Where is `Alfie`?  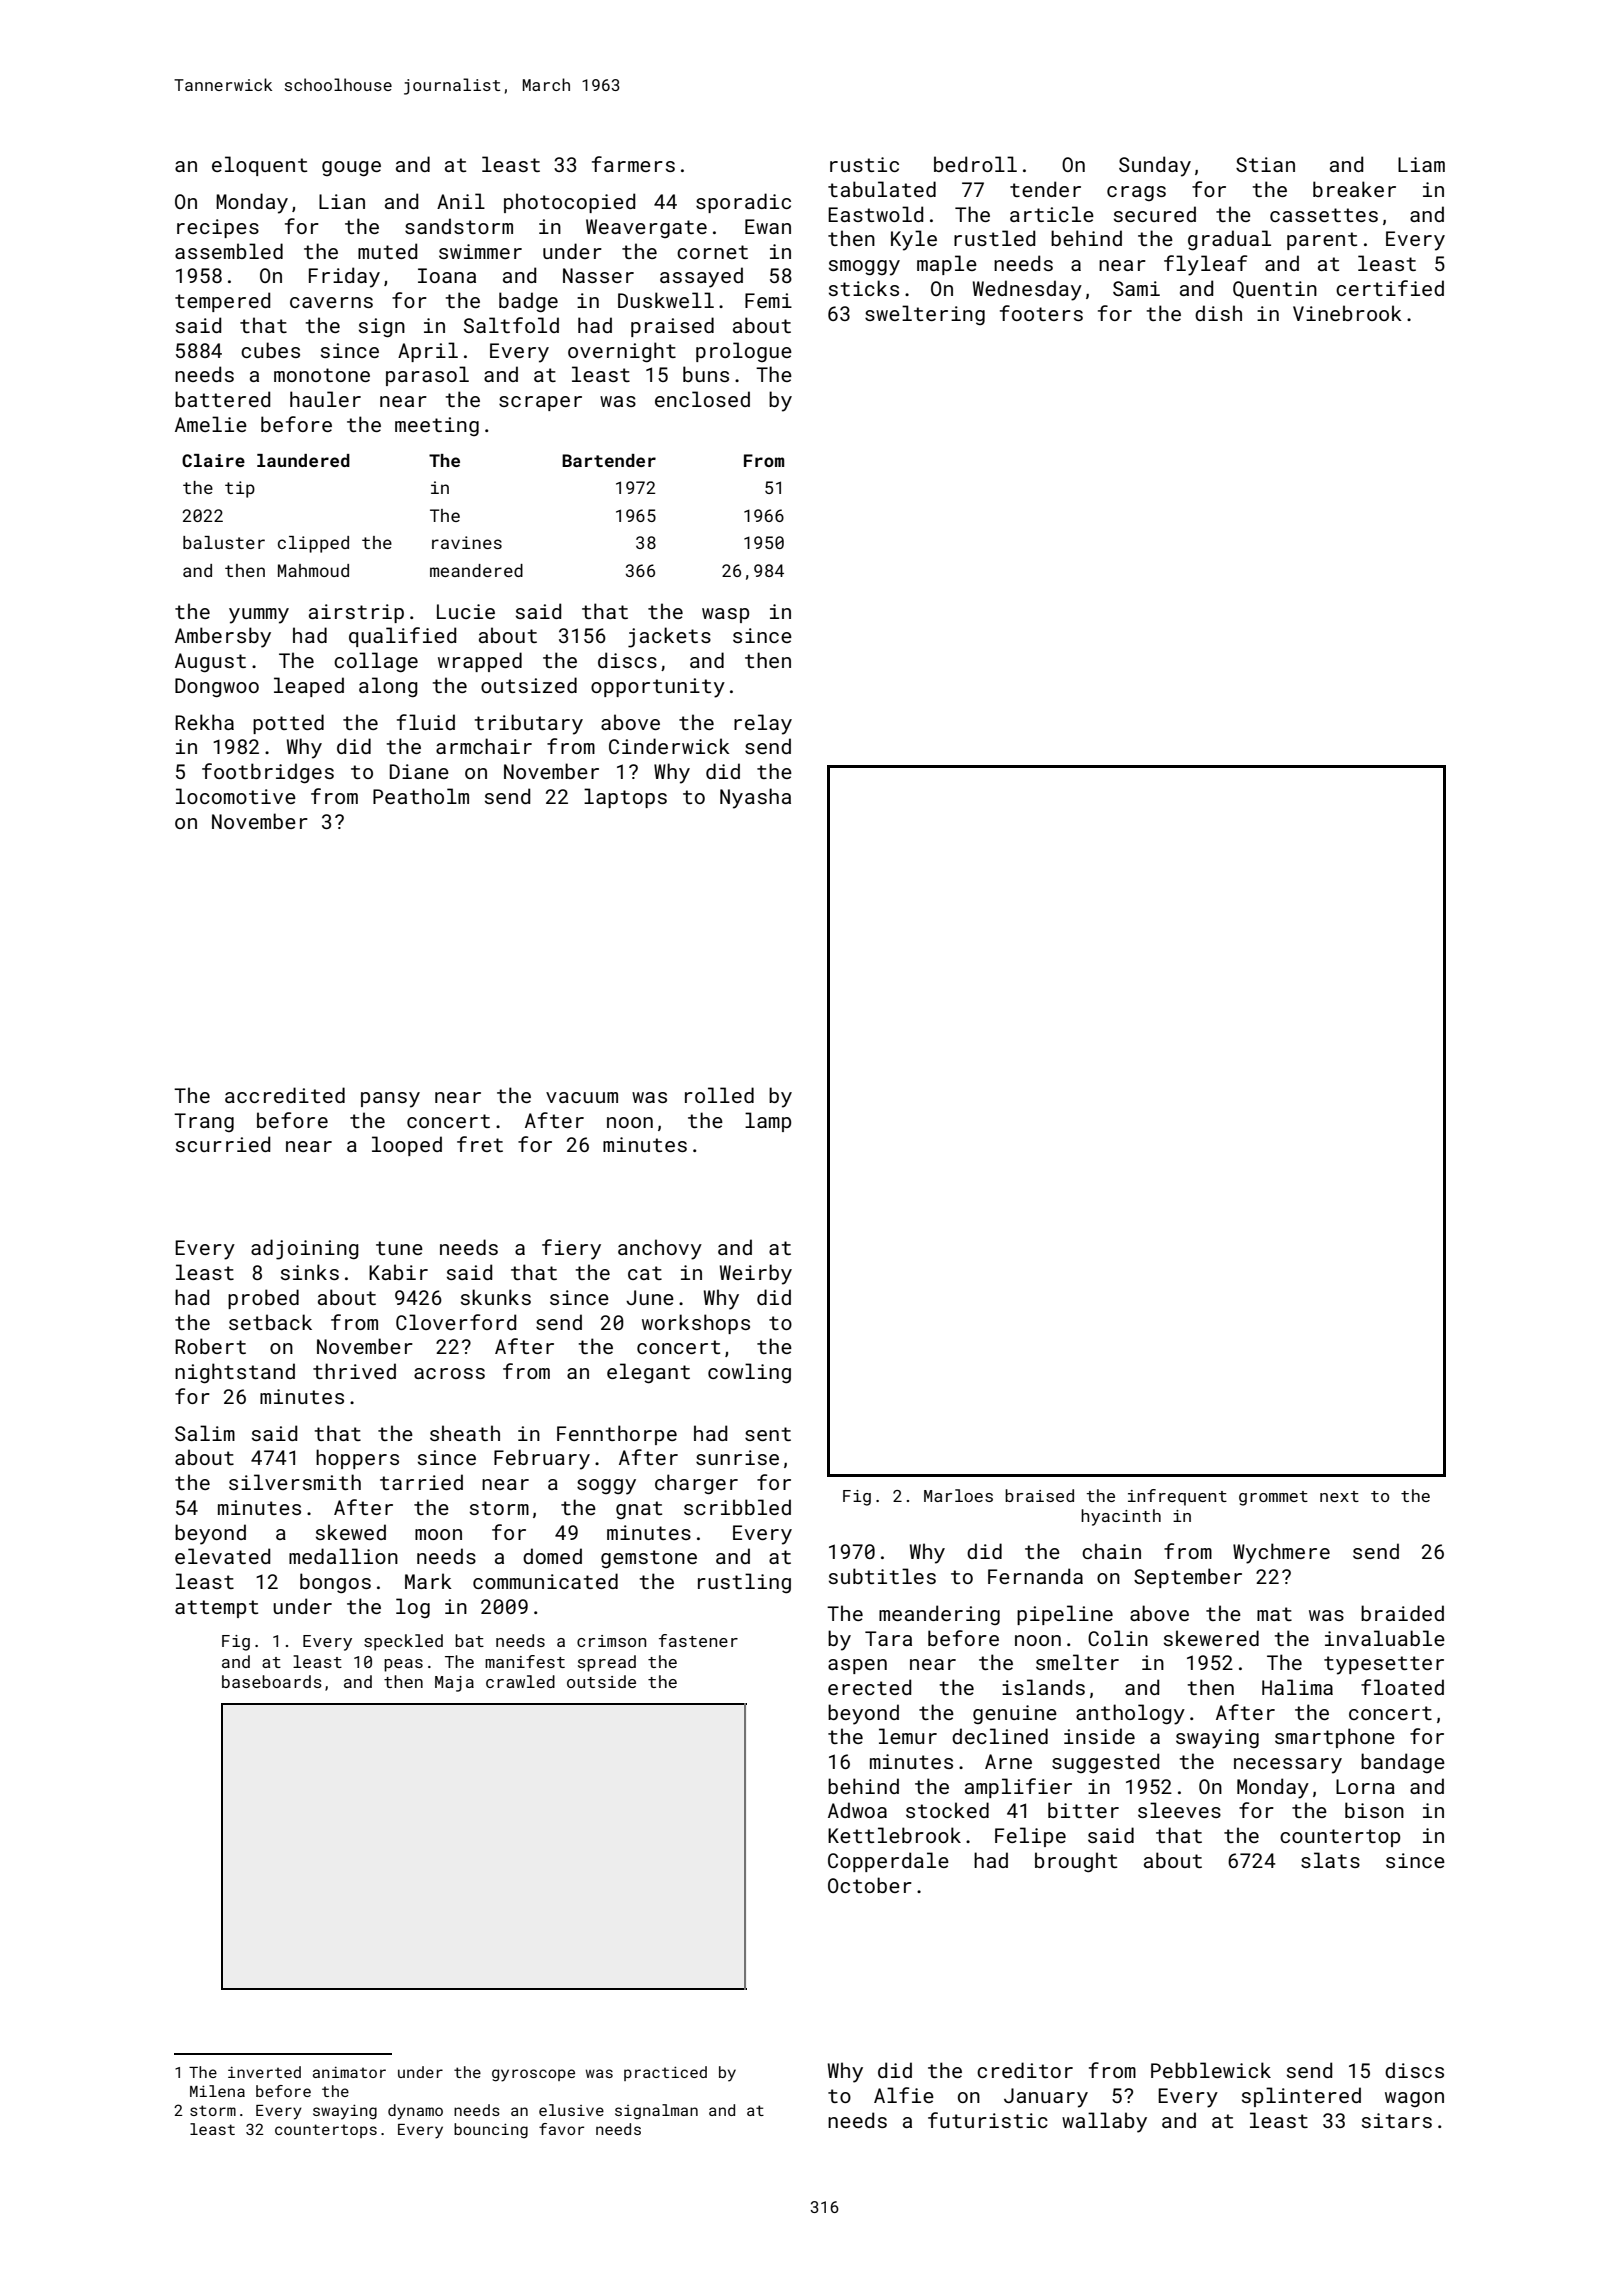
Alfie is located at coordinates (904, 2095).
